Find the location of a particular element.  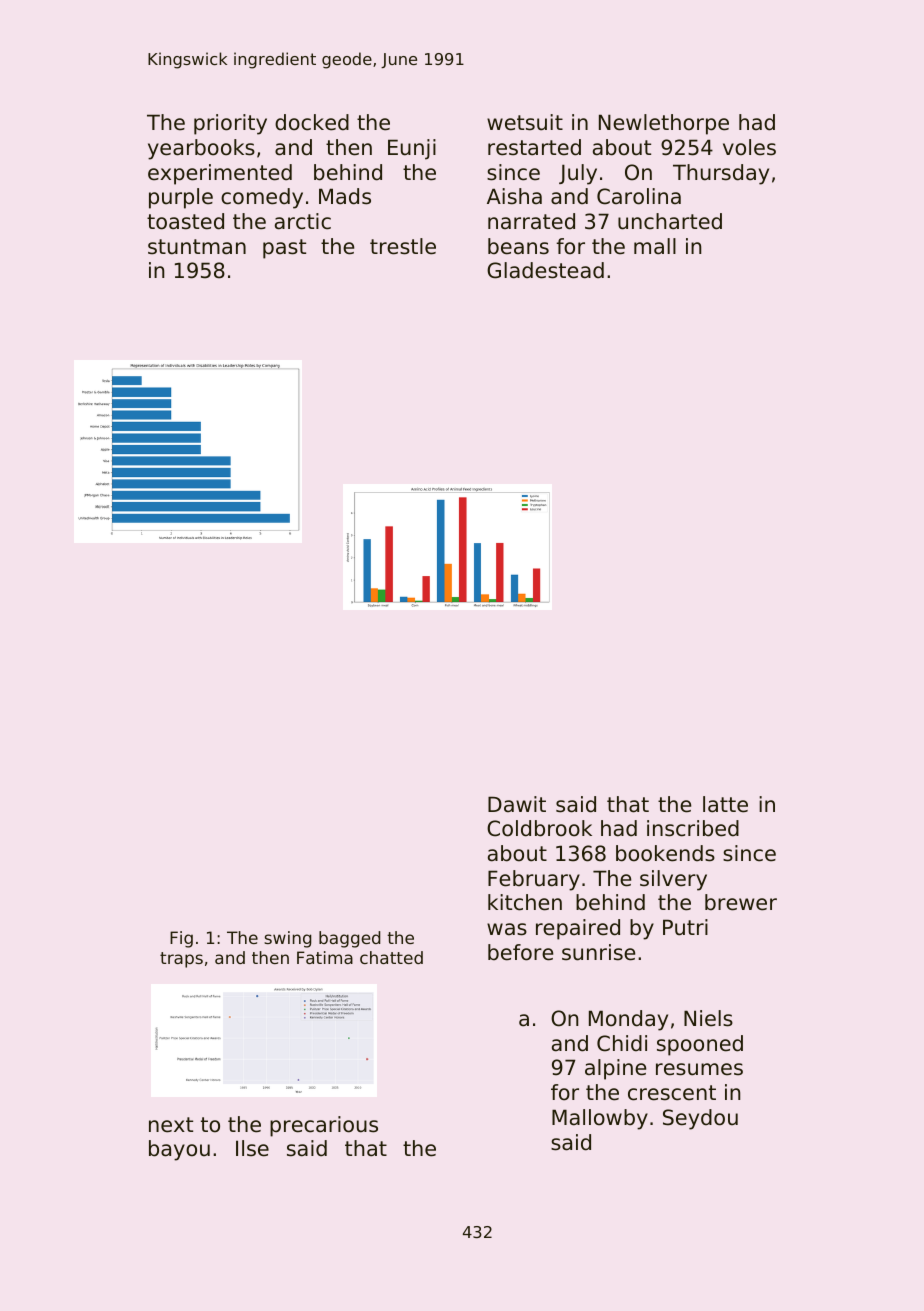

Gladestead is located at coordinates (545, 270).
